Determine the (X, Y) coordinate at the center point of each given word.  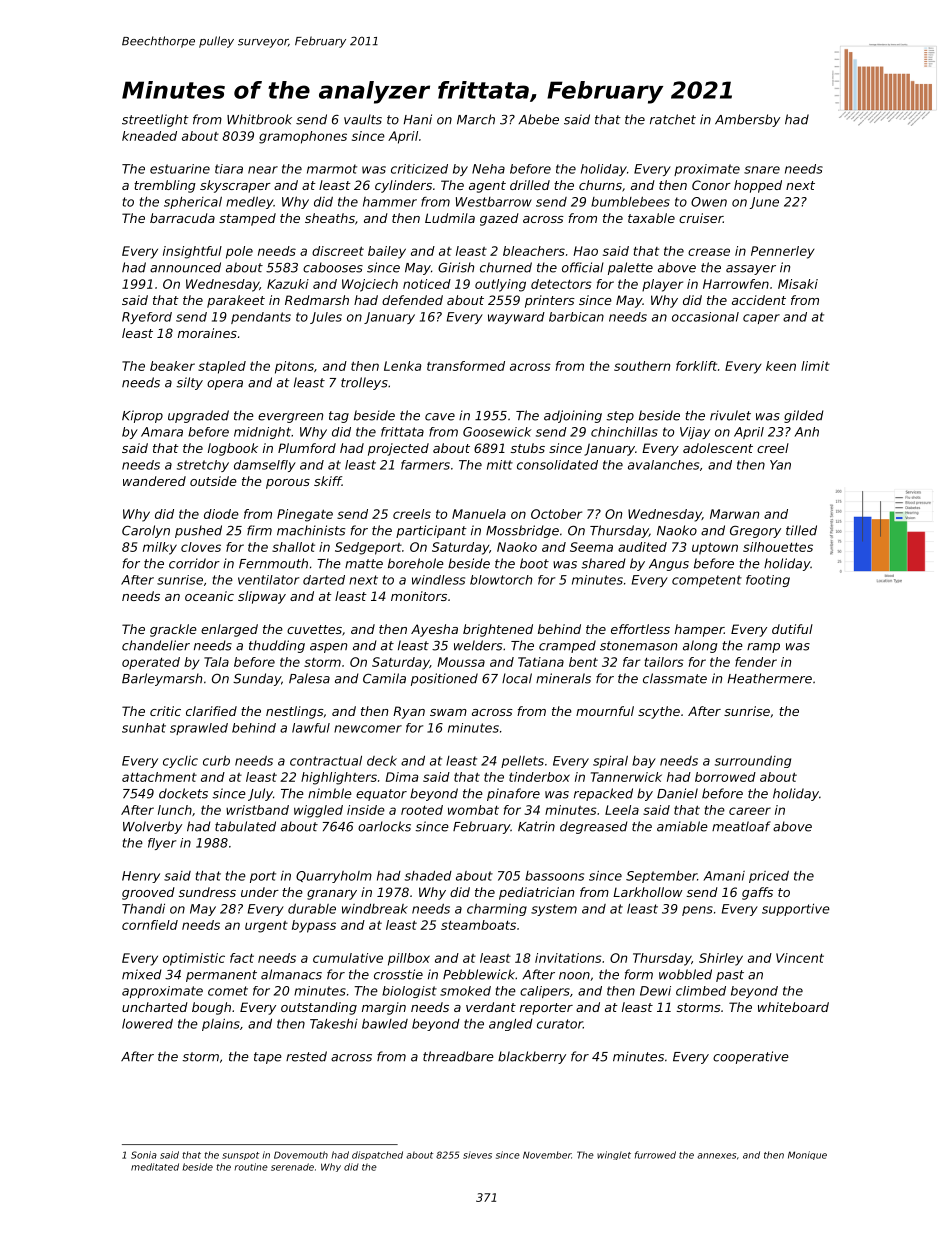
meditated (155, 1167)
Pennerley (783, 252)
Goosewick (497, 432)
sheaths (330, 218)
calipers (545, 992)
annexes (716, 1156)
